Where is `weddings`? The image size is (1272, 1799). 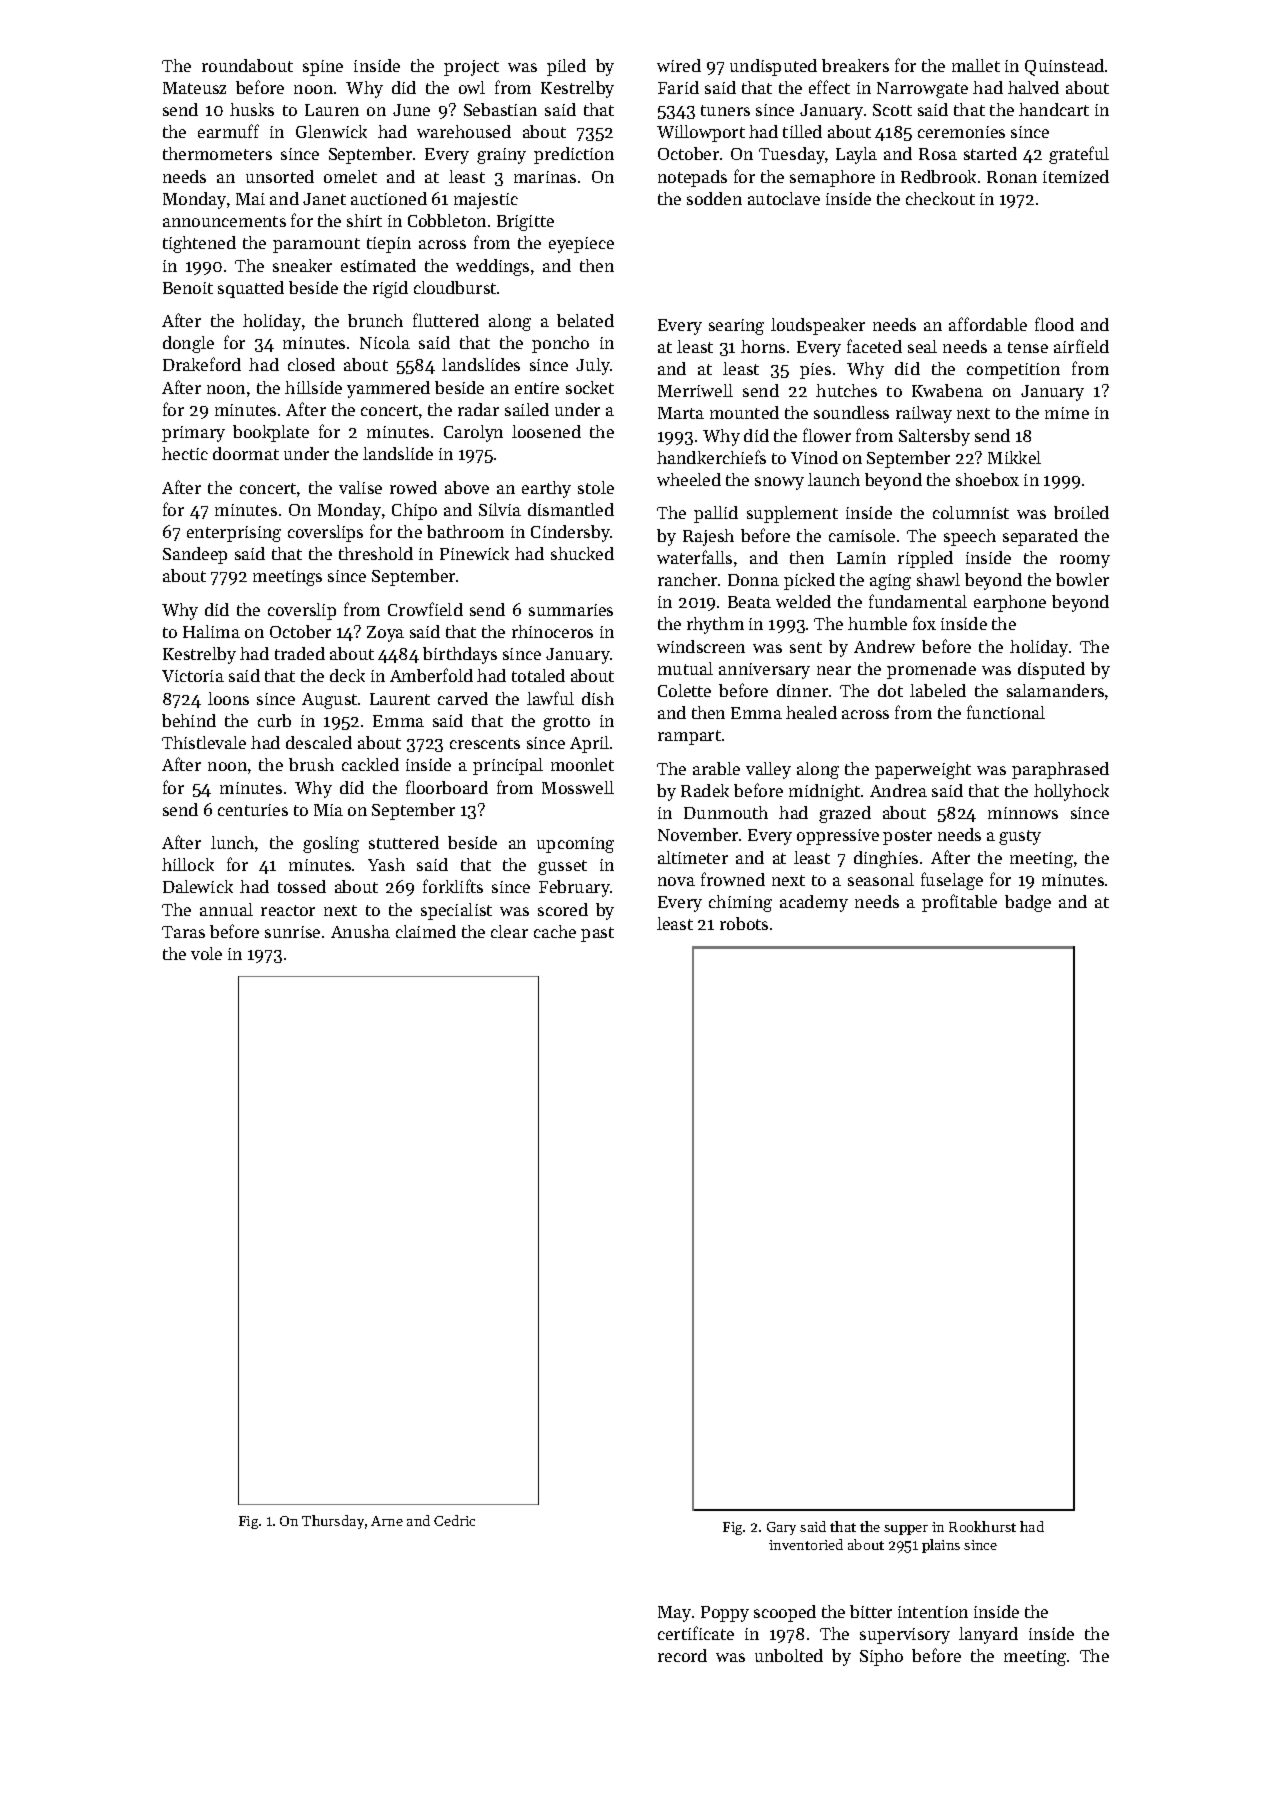 weddings is located at coordinates (492, 267).
